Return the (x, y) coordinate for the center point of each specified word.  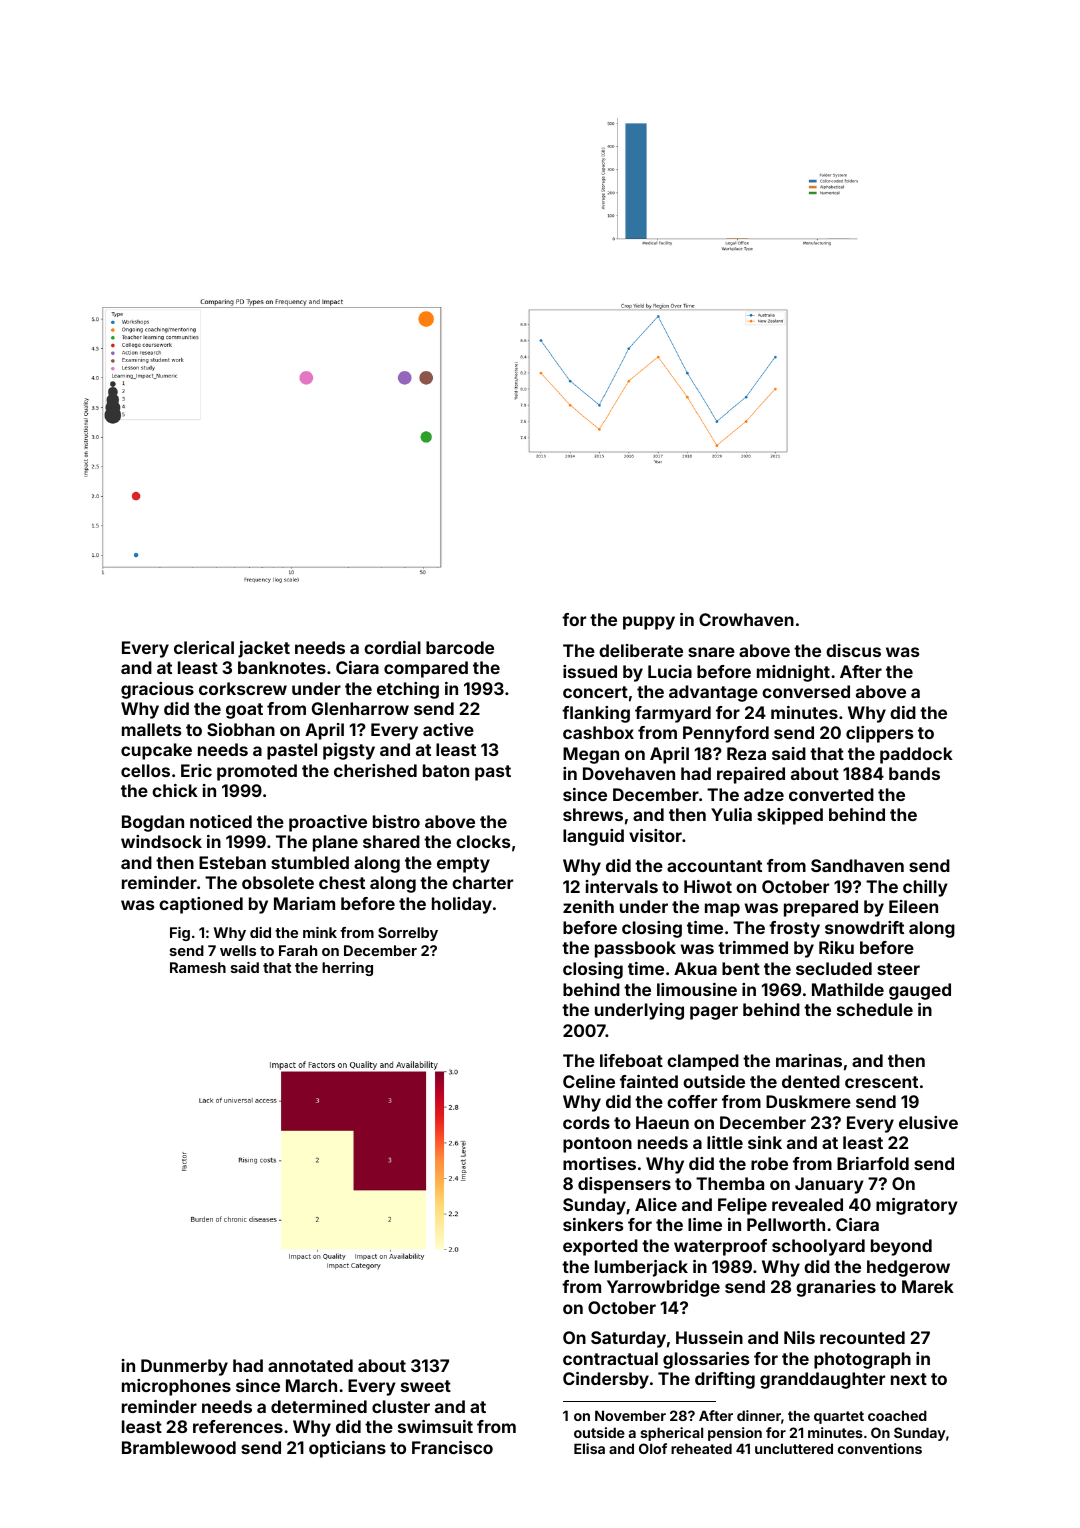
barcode (460, 647)
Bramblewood (179, 1447)
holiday (462, 905)
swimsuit (435, 1426)
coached (897, 1415)
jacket (264, 649)
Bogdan (153, 823)
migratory (917, 1206)
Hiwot (708, 886)
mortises (599, 1163)
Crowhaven (746, 619)
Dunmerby (184, 1367)
